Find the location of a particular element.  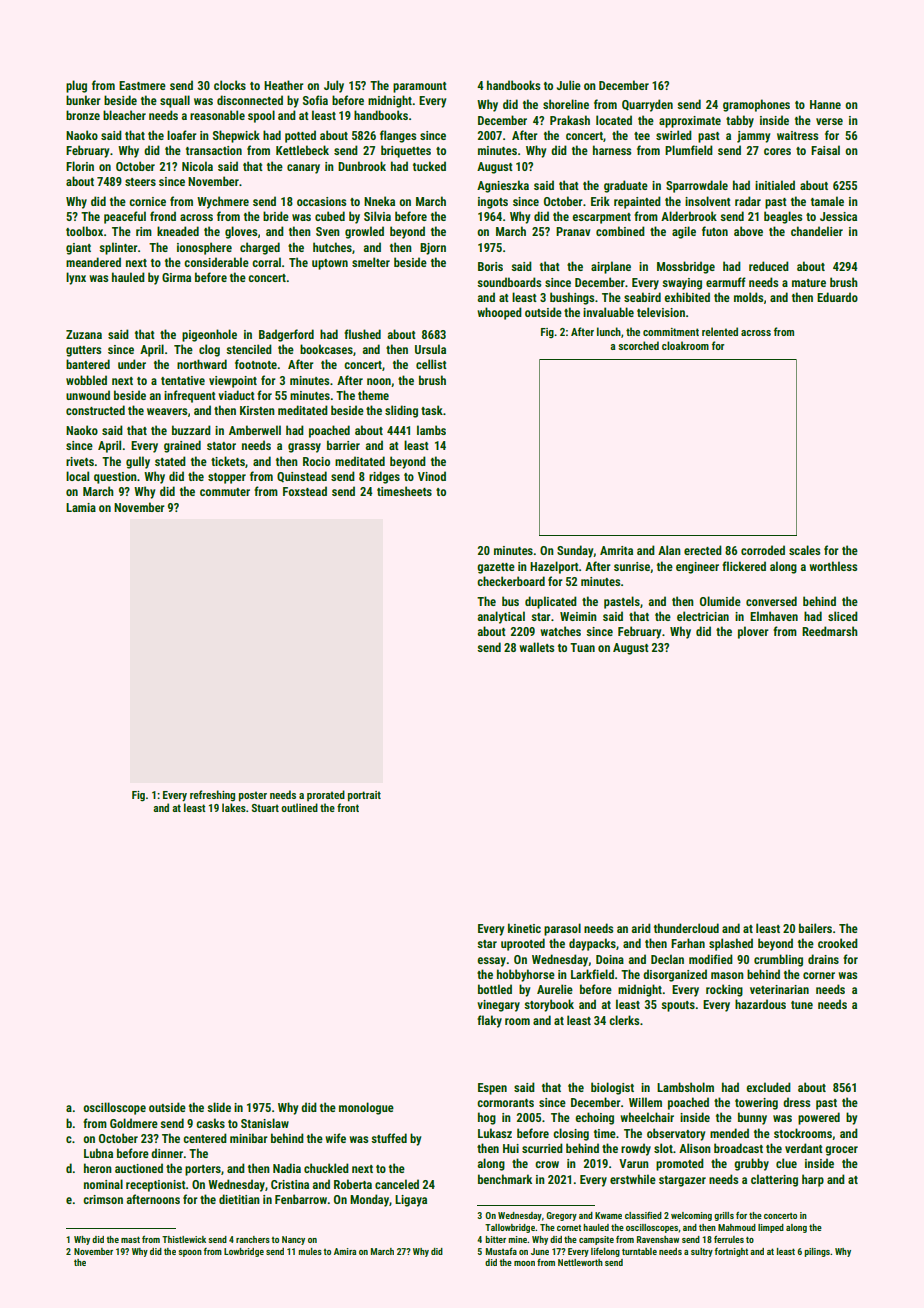

spouts is located at coordinates (678, 1006).
